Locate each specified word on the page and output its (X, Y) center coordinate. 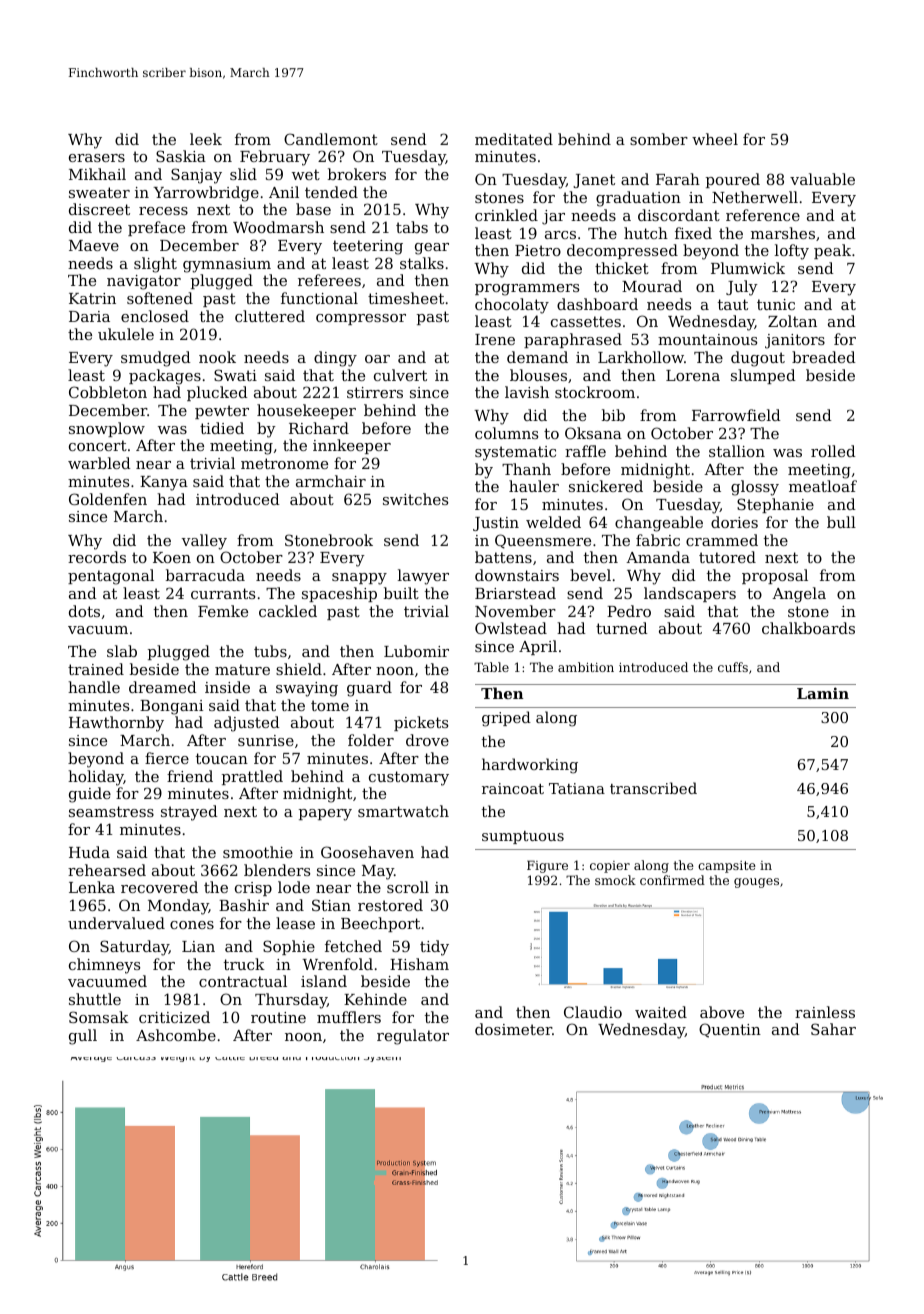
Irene (495, 339)
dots (84, 611)
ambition (586, 667)
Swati (235, 375)
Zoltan (792, 321)
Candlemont (331, 139)
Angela (799, 595)
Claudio (593, 1012)
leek (206, 139)
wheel (715, 139)
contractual (243, 981)
